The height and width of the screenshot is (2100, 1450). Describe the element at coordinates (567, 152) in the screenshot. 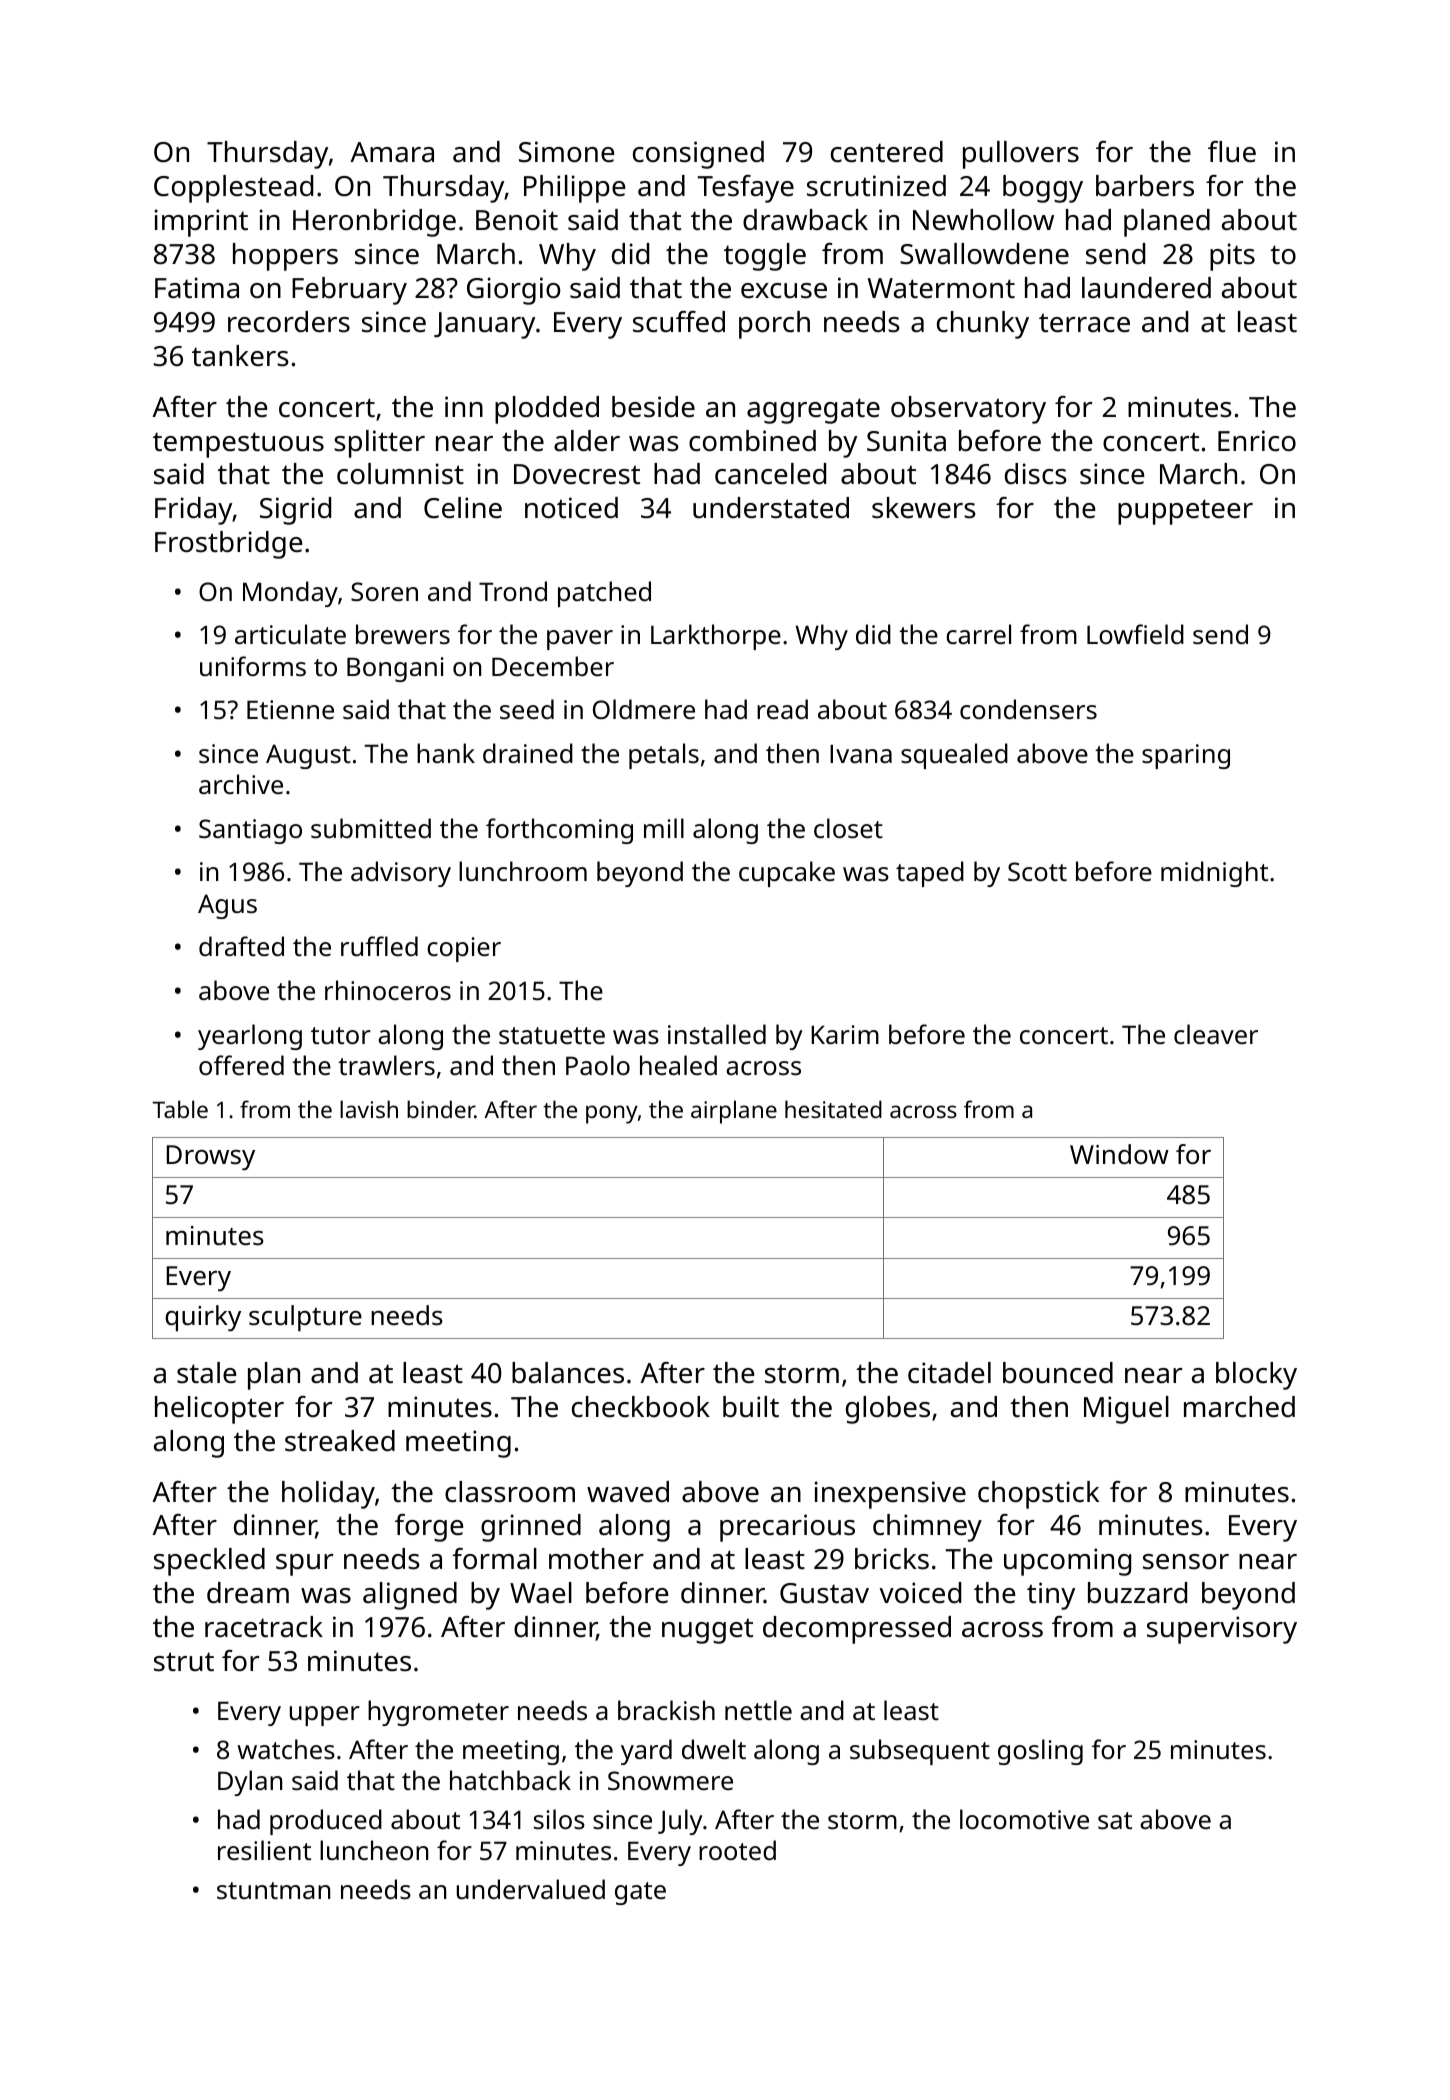

I see `Simone` at that location.
